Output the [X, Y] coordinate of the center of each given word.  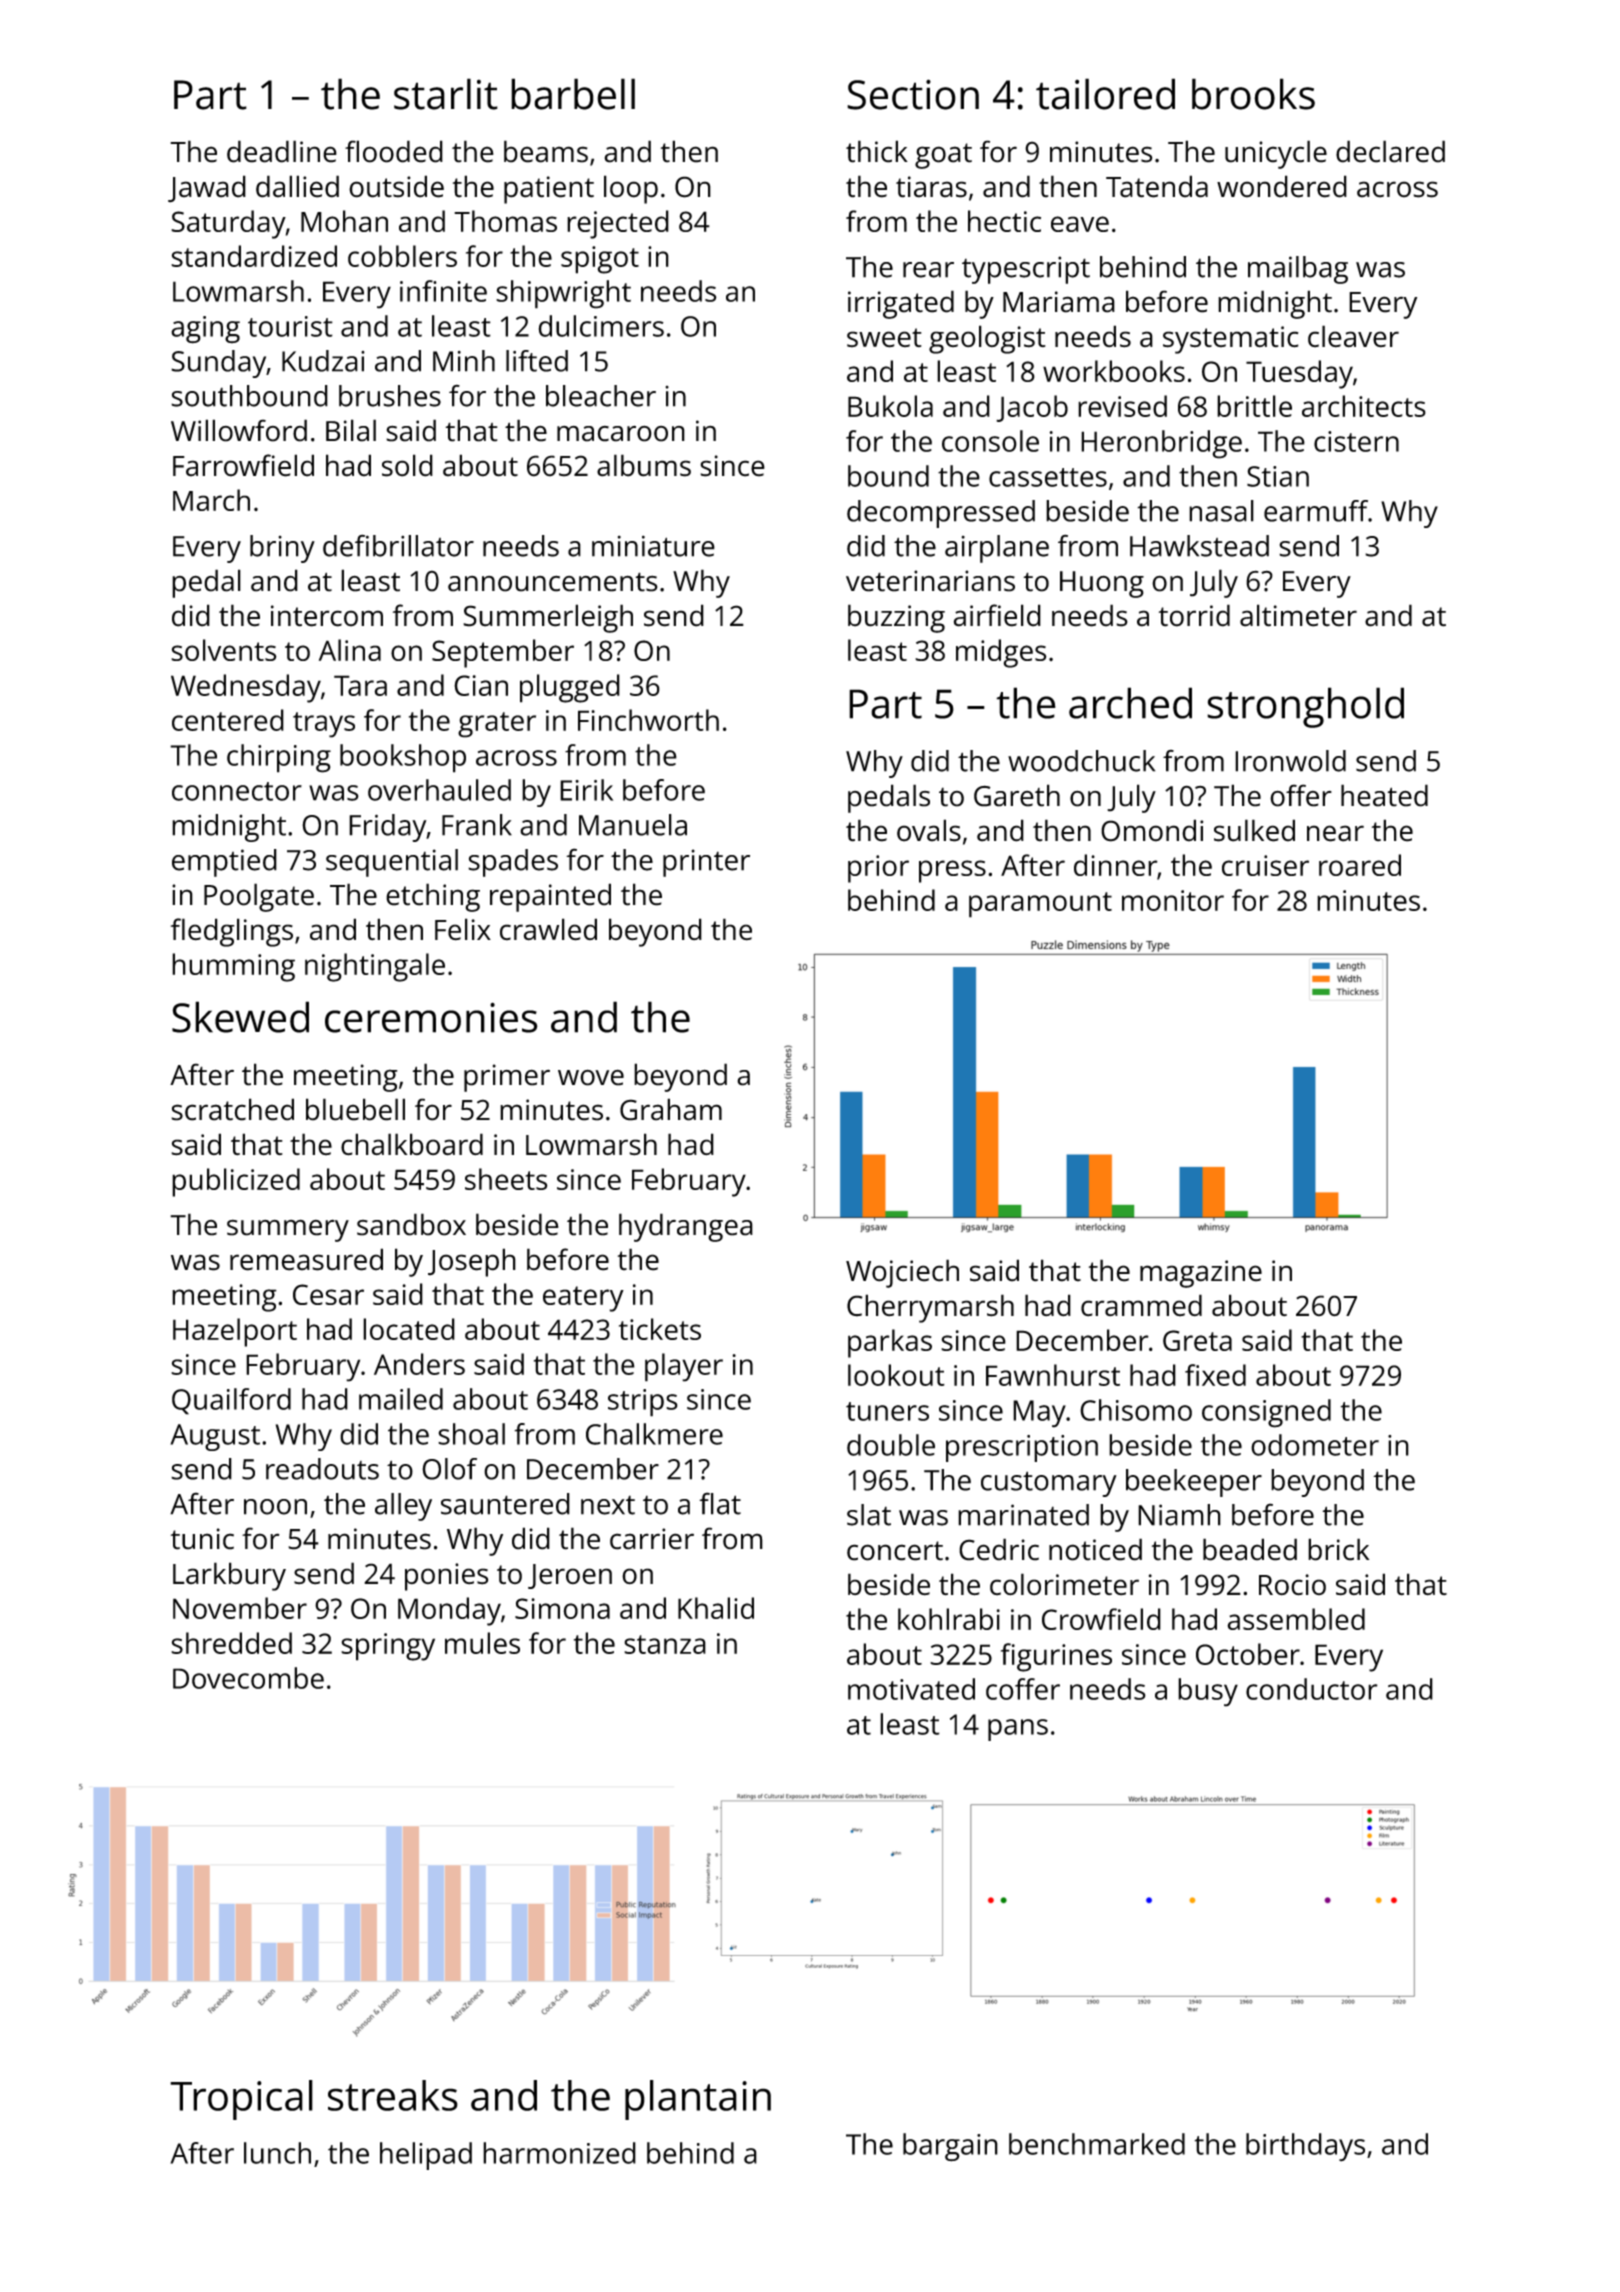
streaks [393, 2095]
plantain [698, 2100]
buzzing [896, 618]
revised [1122, 406]
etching [433, 897]
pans [1018, 1730]
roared [1360, 865]
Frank [477, 825]
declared [1390, 151]
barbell [573, 94]
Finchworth [648, 720]
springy [388, 1647]
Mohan [344, 221]
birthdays [1305, 2147]
